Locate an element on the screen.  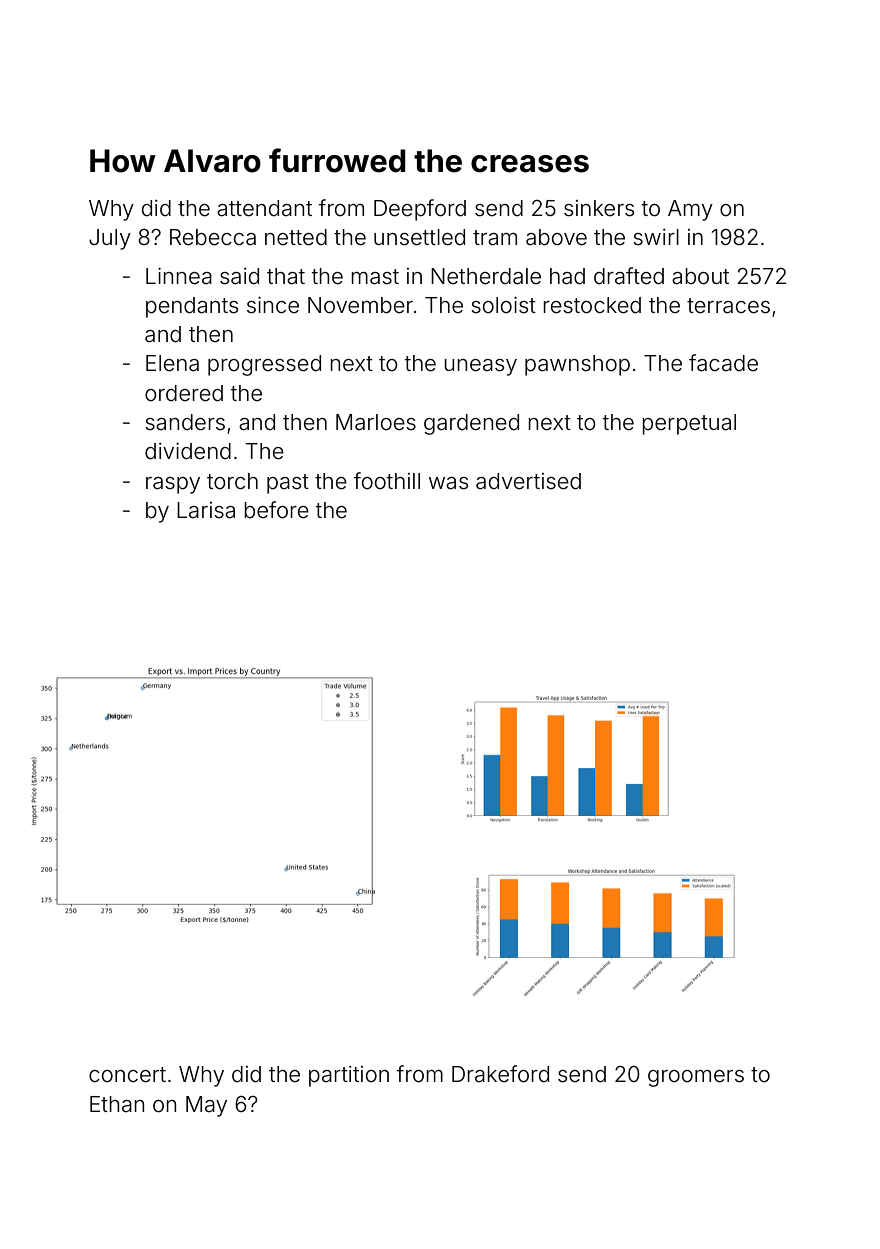
foothill is located at coordinates (387, 481).
